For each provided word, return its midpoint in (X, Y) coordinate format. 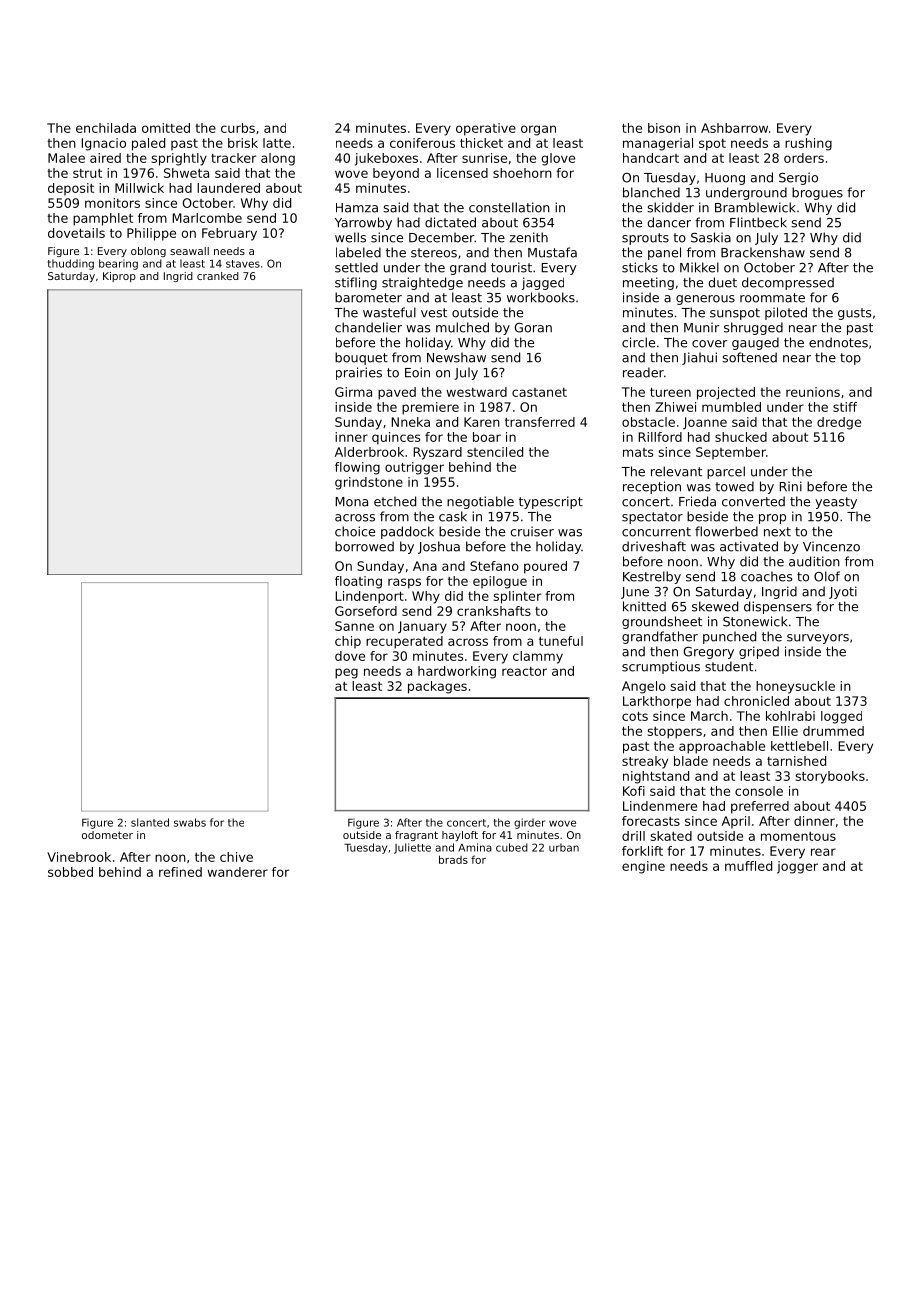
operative (486, 129)
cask (453, 516)
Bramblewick (755, 207)
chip (348, 642)
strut (87, 173)
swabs (190, 822)
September (731, 453)
